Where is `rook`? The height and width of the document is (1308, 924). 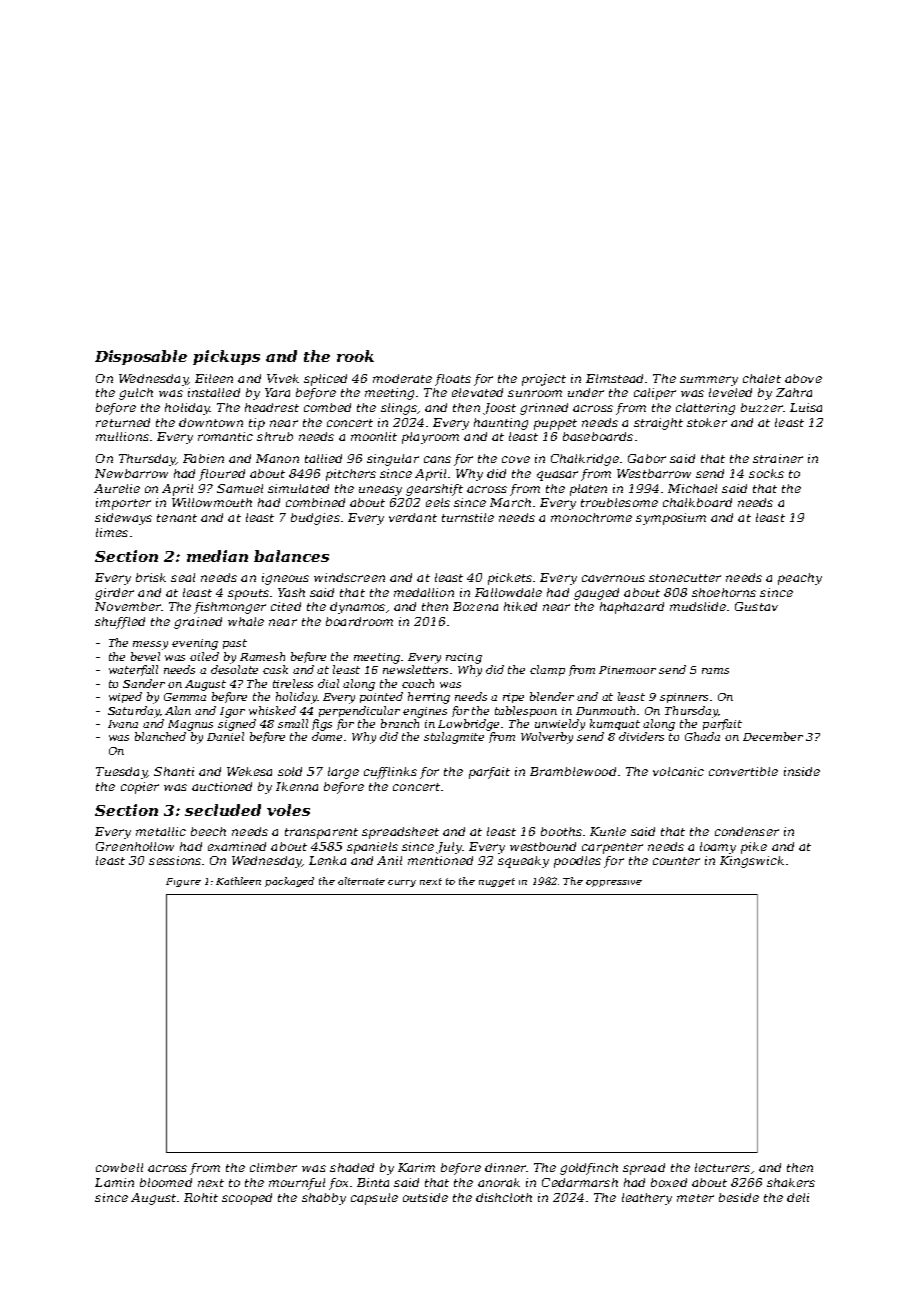
rook is located at coordinates (355, 356).
